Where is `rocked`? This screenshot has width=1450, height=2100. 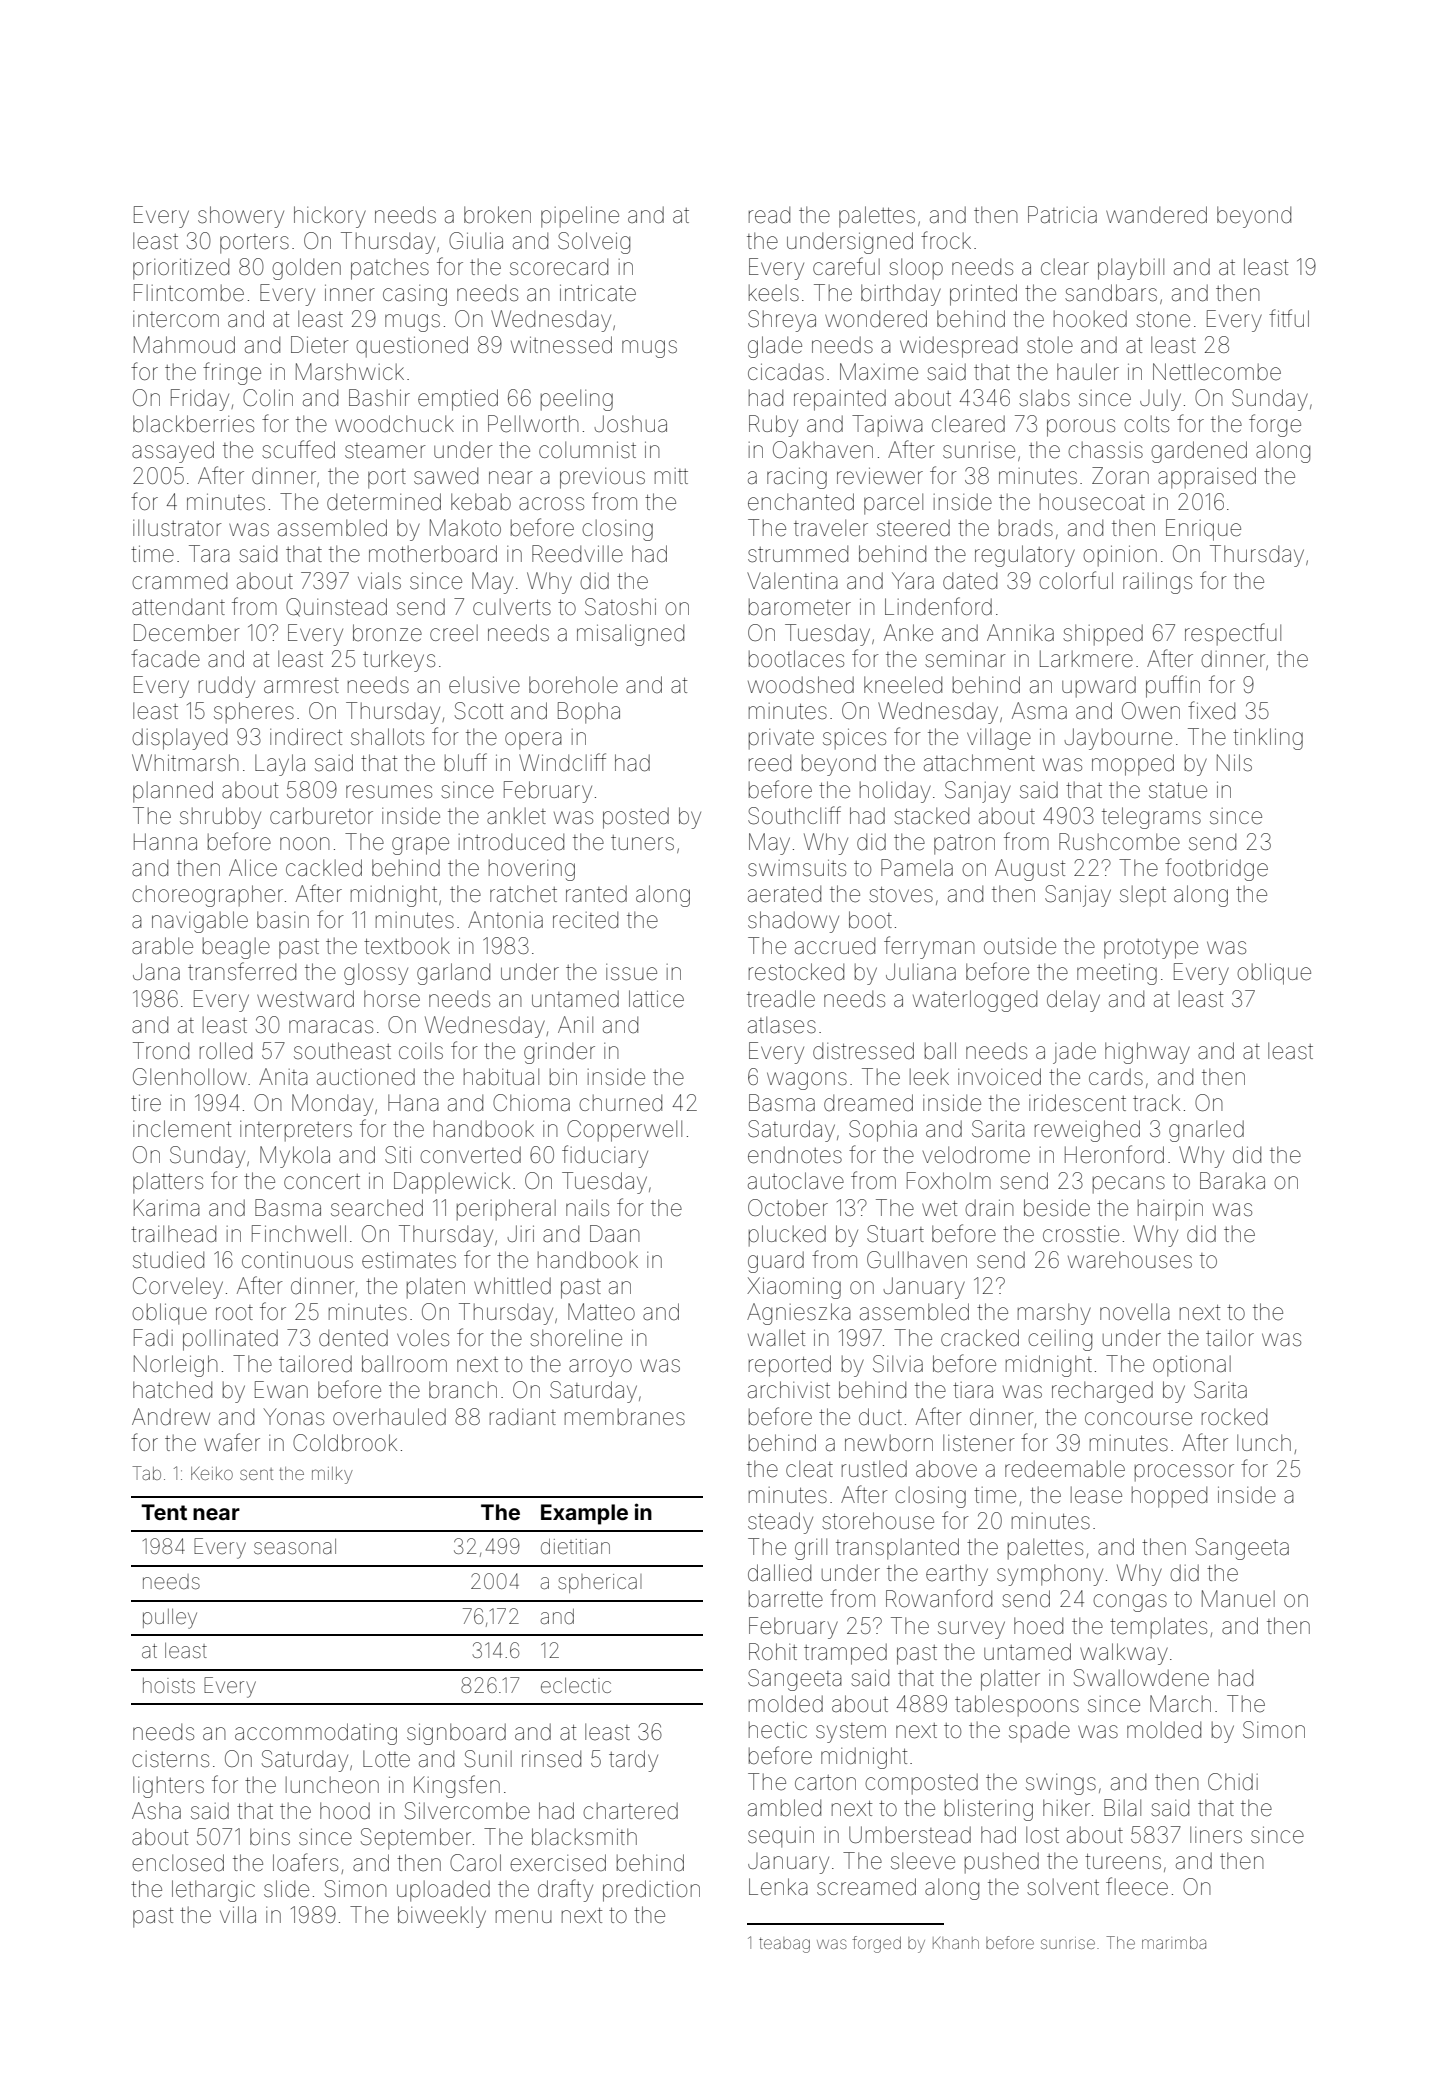
rocked is located at coordinates (1234, 1417).
